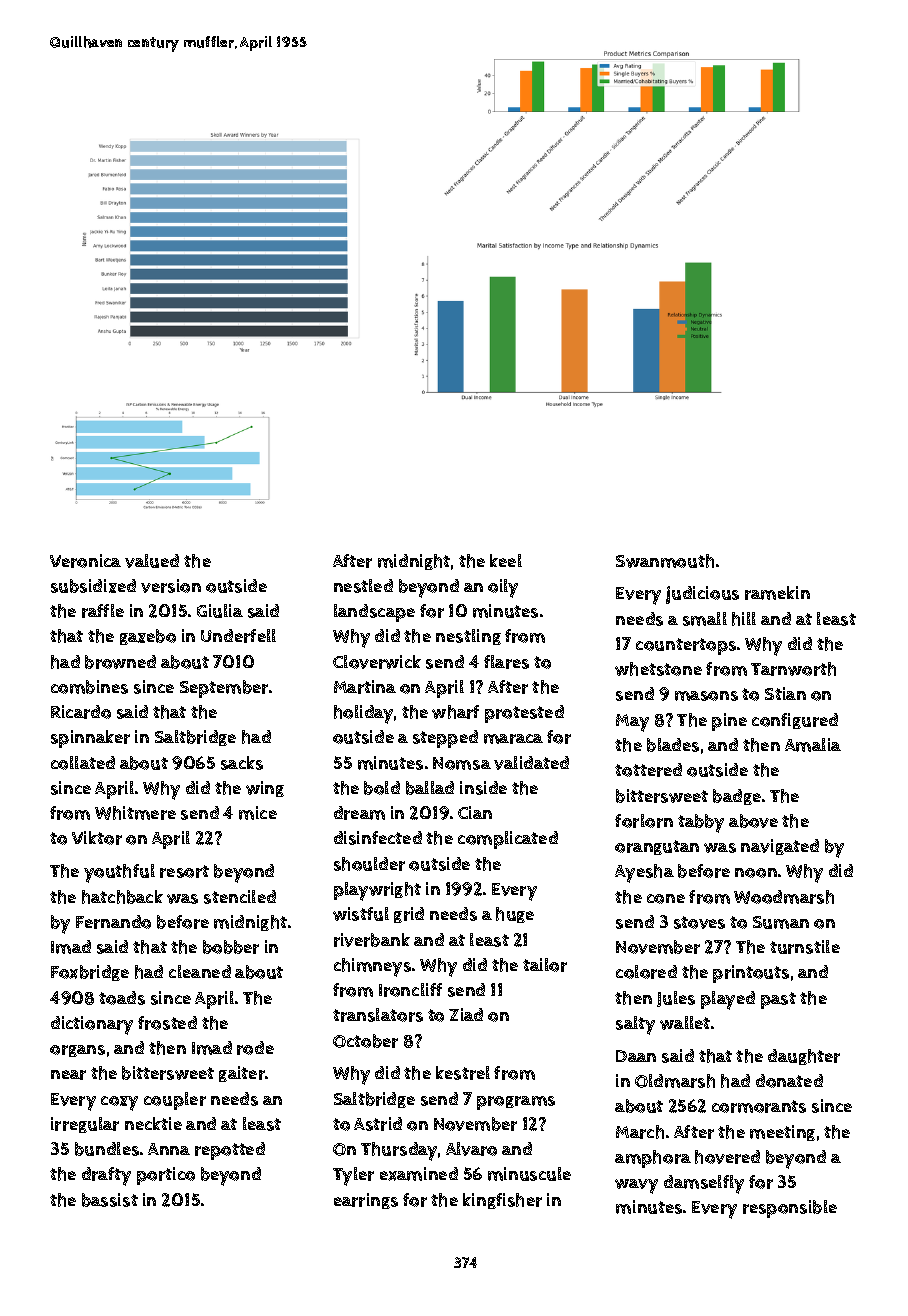 The height and width of the page is (1316, 908). What do you see at coordinates (506, 662) in the page?
I see `flares` at bounding box center [506, 662].
